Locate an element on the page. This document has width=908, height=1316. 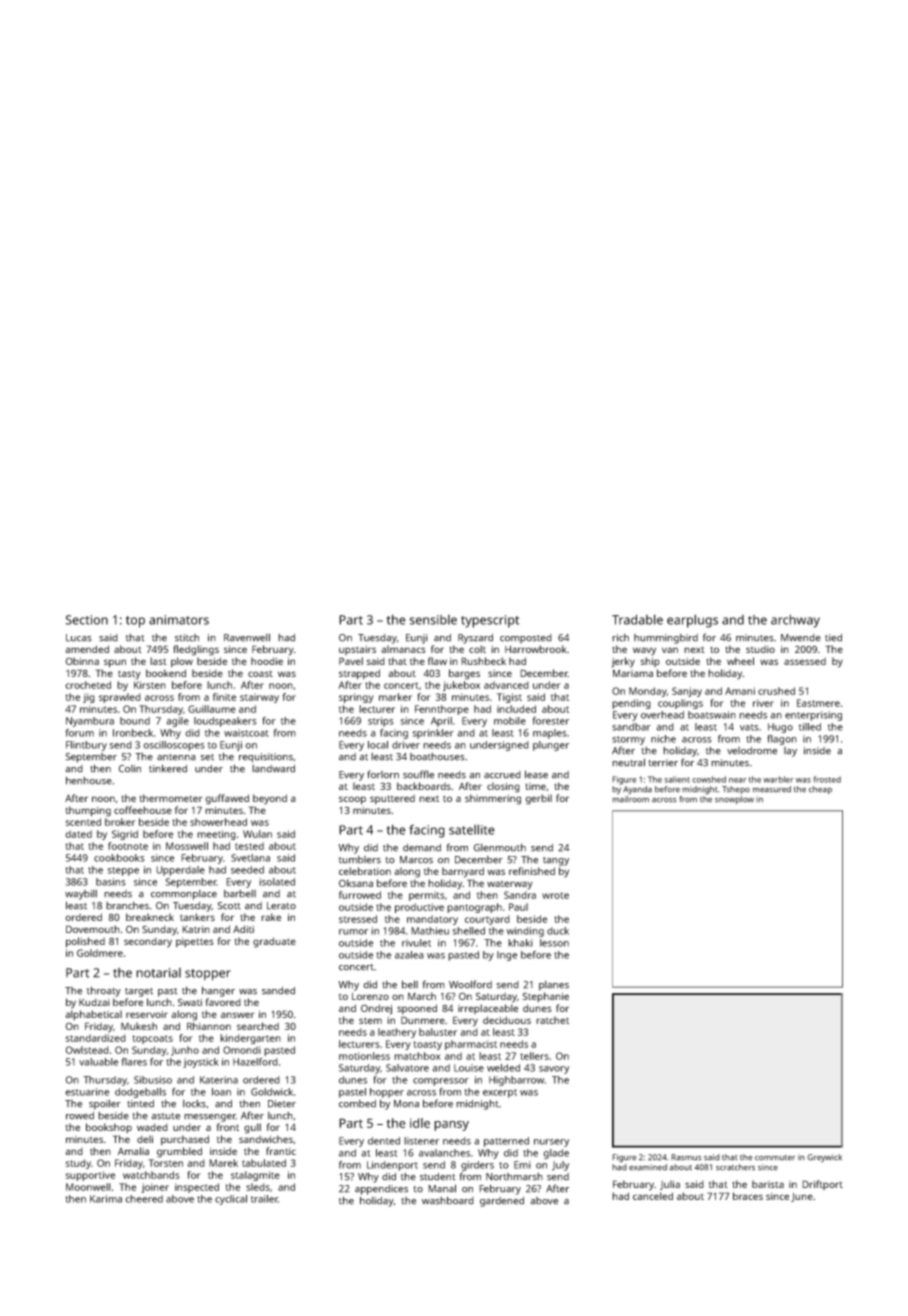
footnote is located at coordinates (128, 846).
